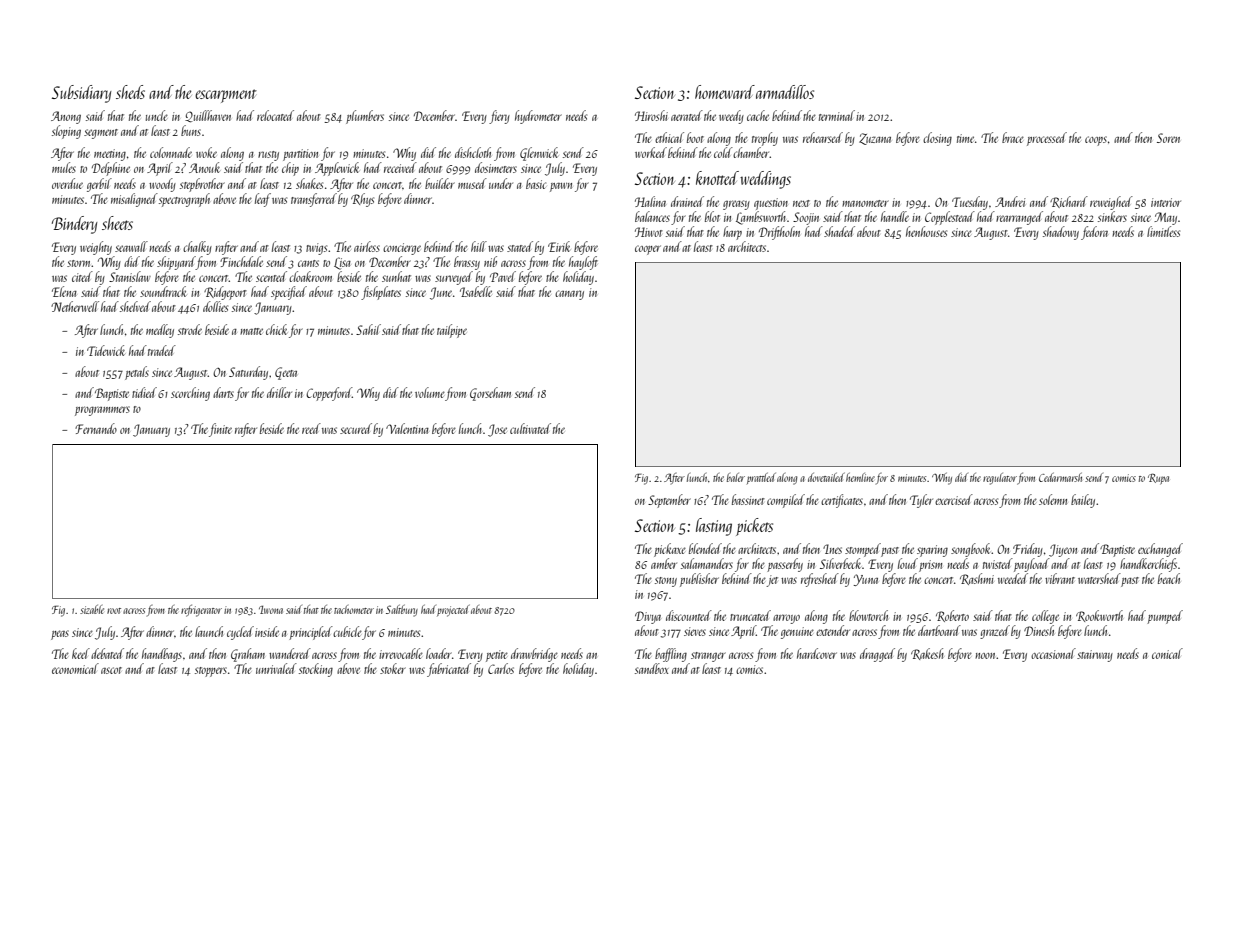  I want to click on bassinet, so click(748, 499).
